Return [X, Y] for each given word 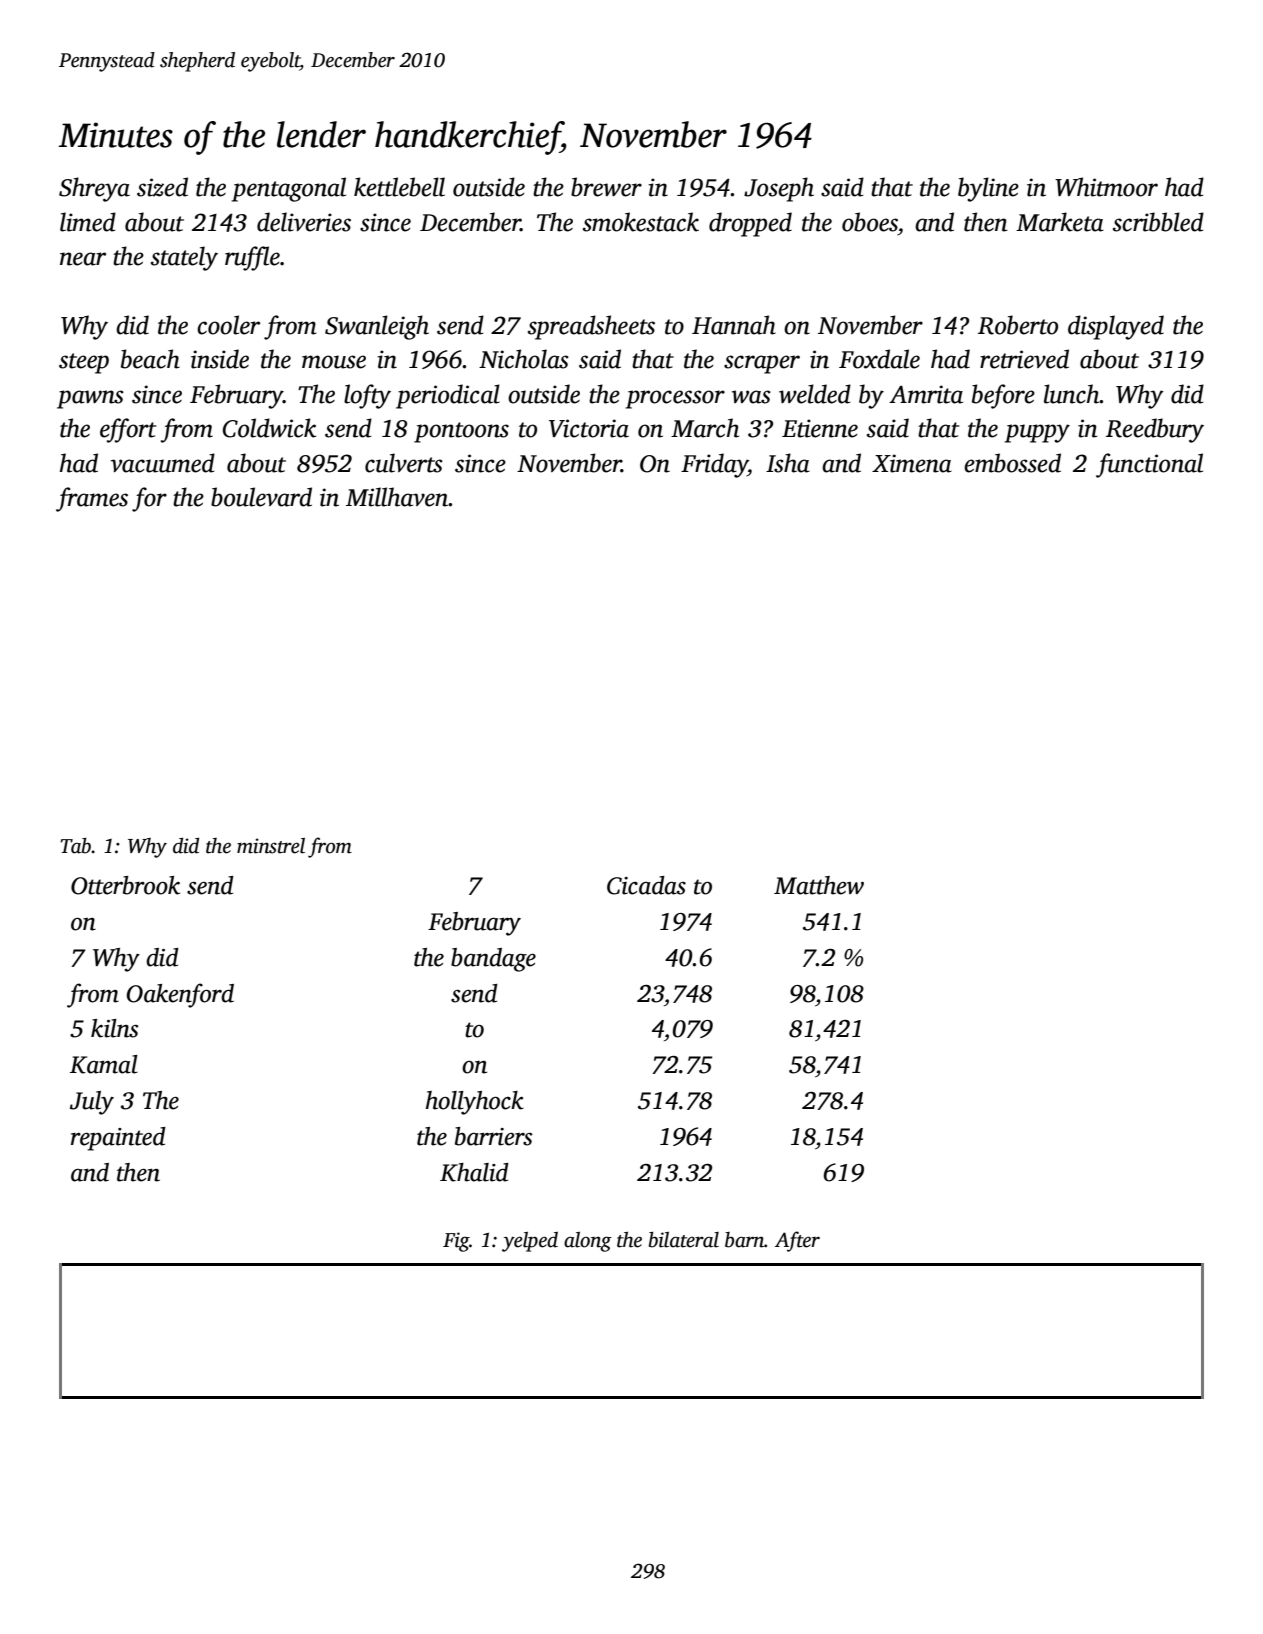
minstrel [271, 846]
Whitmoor [1106, 187]
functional [1149, 465]
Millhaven [397, 497]
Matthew [819, 885]
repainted [118, 1139]
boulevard [261, 497]
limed [88, 222]
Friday [714, 465]
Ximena [912, 463]
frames [92, 499]
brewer [606, 187]
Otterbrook [125, 885]
